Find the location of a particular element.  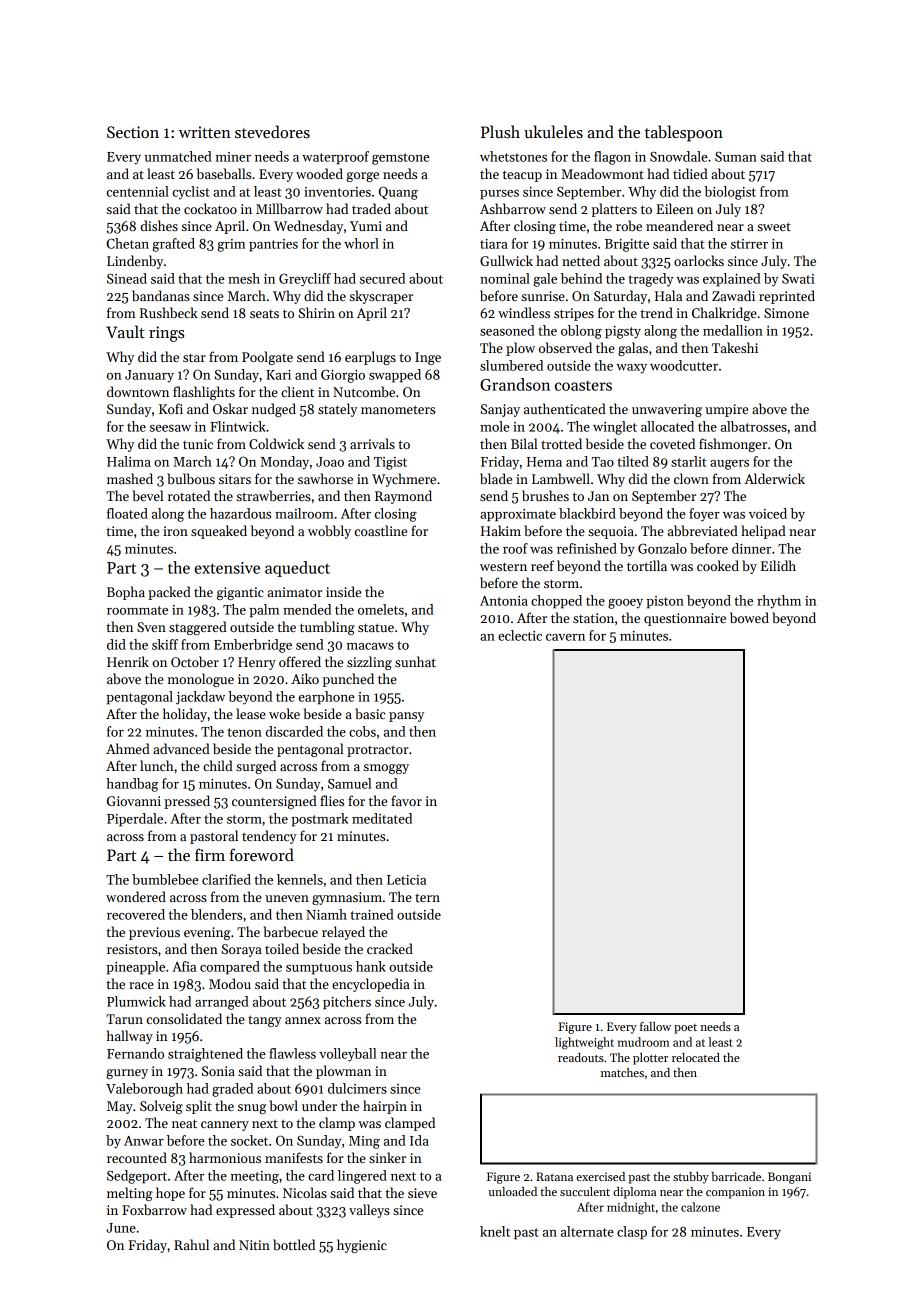

tablespoon is located at coordinates (684, 133).
